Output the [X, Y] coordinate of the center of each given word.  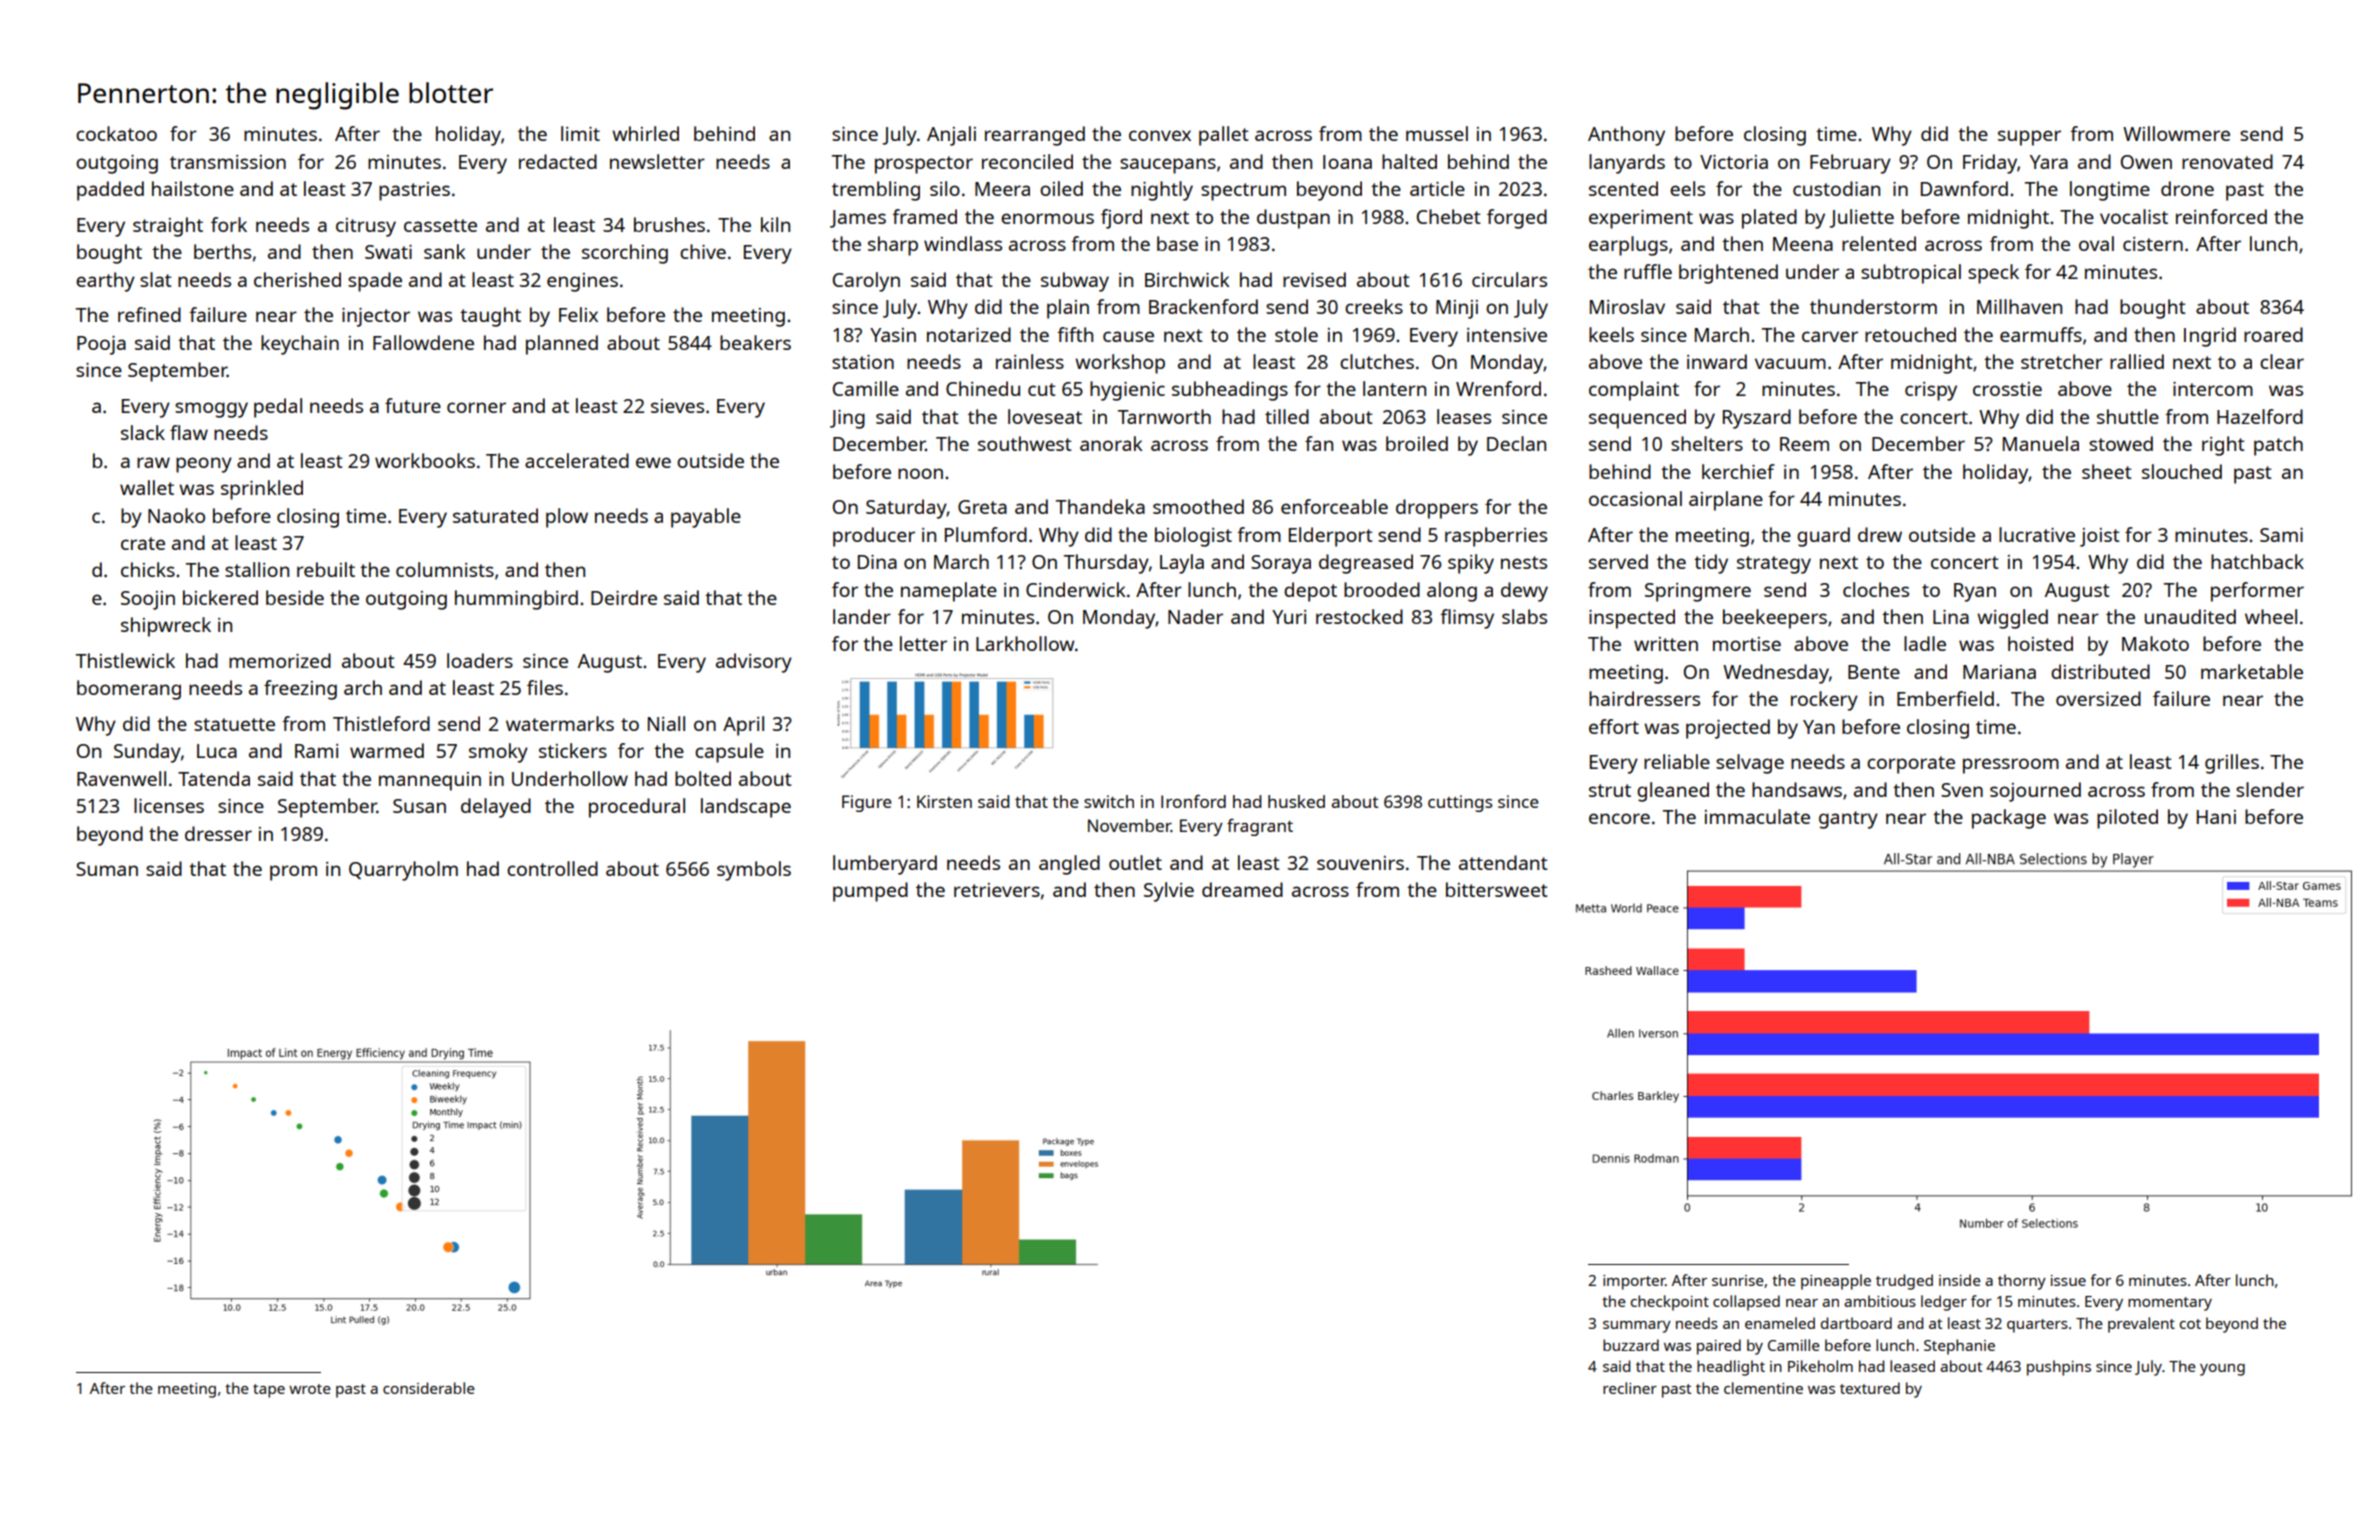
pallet [1224, 136]
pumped [870, 892]
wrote [310, 1389]
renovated [2227, 161]
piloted [2127, 819]
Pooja [101, 345]
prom [293, 873]
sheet [2107, 471]
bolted [703, 778]
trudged [1904, 1282]
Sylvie [1169, 892]
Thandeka [1100, 506]
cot [2190, 1324]
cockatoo [116, 133]
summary [1637, 1327]
